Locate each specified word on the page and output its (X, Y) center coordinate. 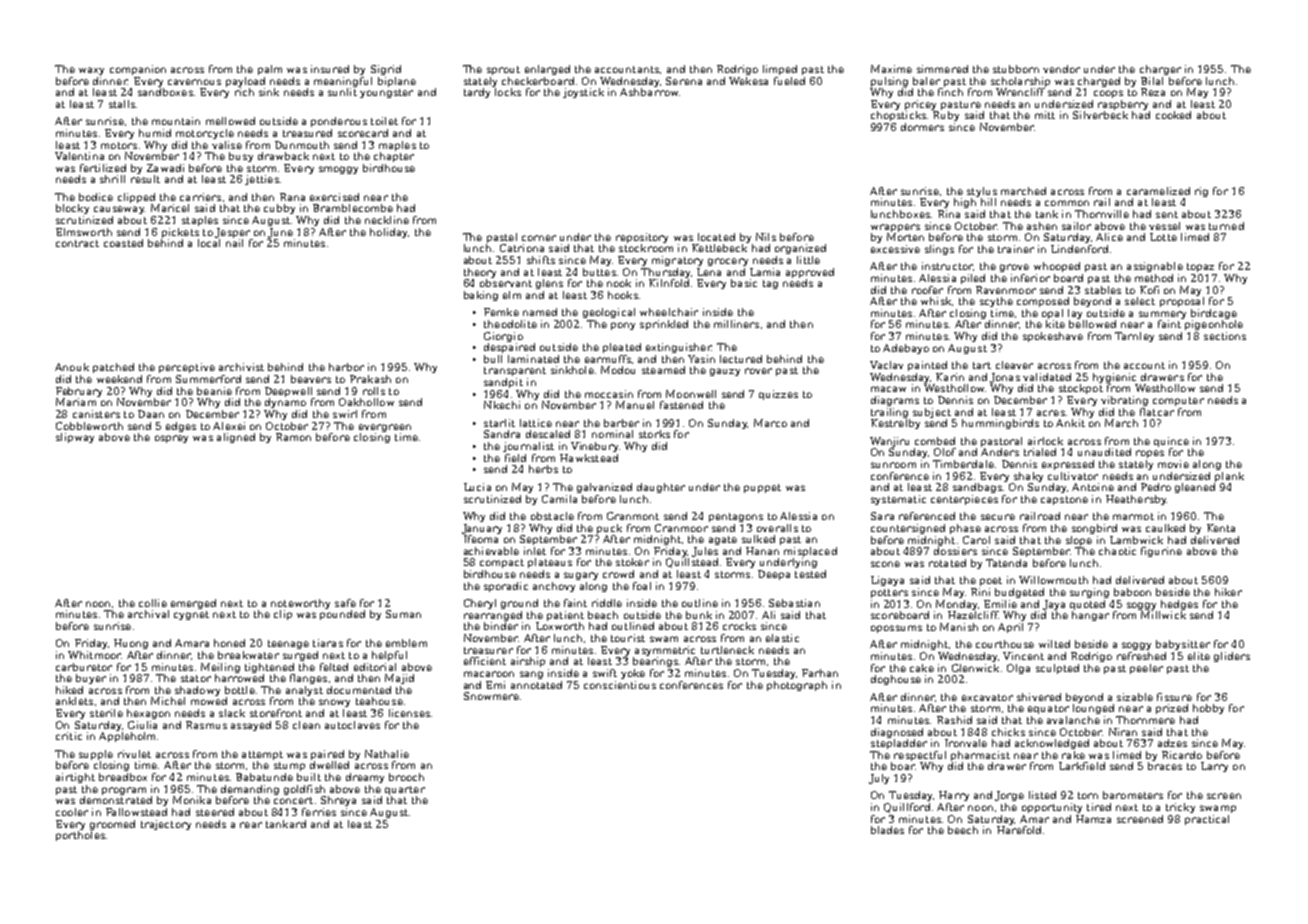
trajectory (166, 825)
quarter (405, 790)
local (209, 243)
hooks (623, 295)
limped (780, 70)
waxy (91, 71)
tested (810, 574)
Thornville (1102, 214)
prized (1172, 709)
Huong (131, 644)
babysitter (1183, 645)
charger (1160, 70)
